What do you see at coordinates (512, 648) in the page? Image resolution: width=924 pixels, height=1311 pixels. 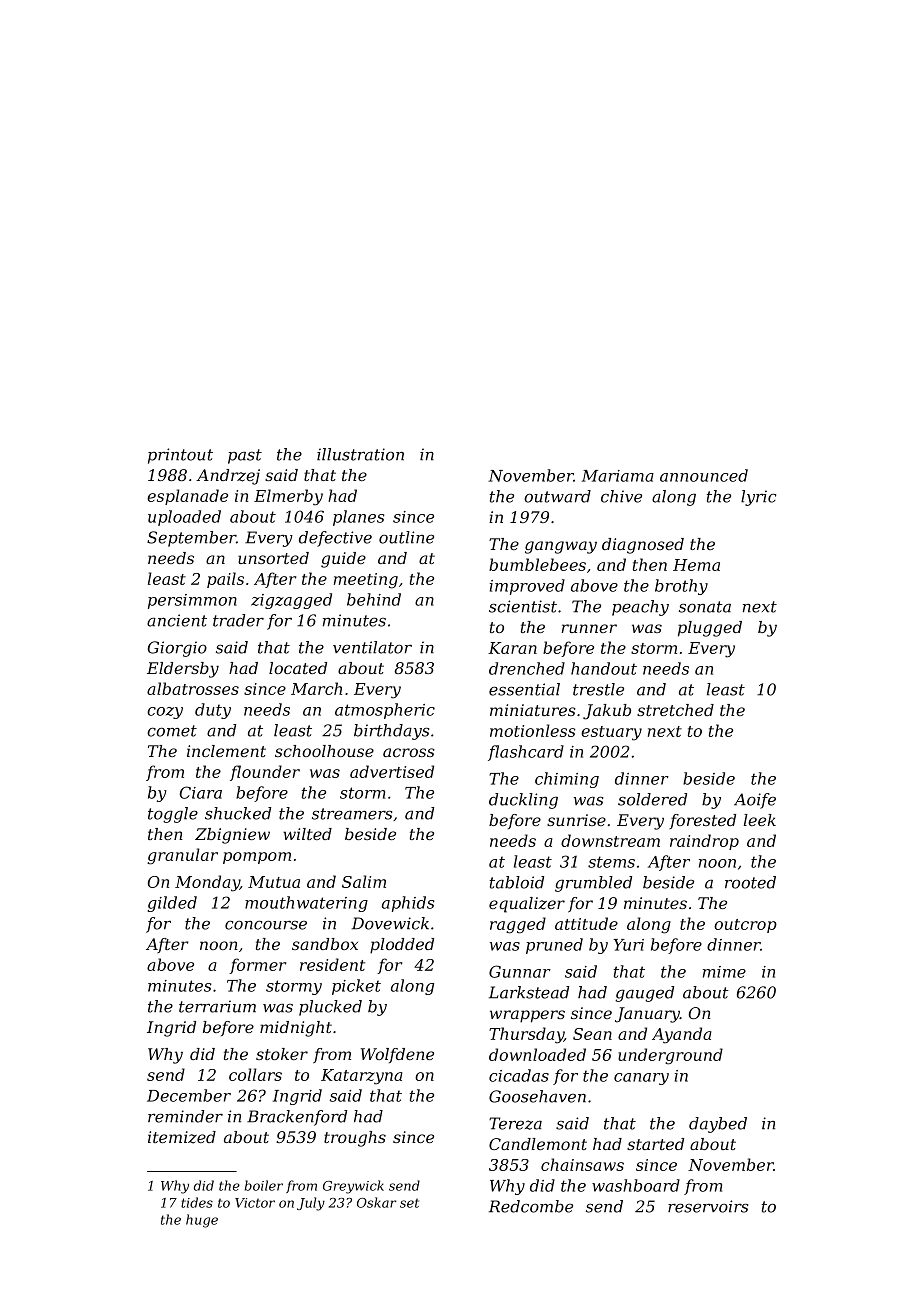 I see `Karan` at bounding box center [512, 648].
